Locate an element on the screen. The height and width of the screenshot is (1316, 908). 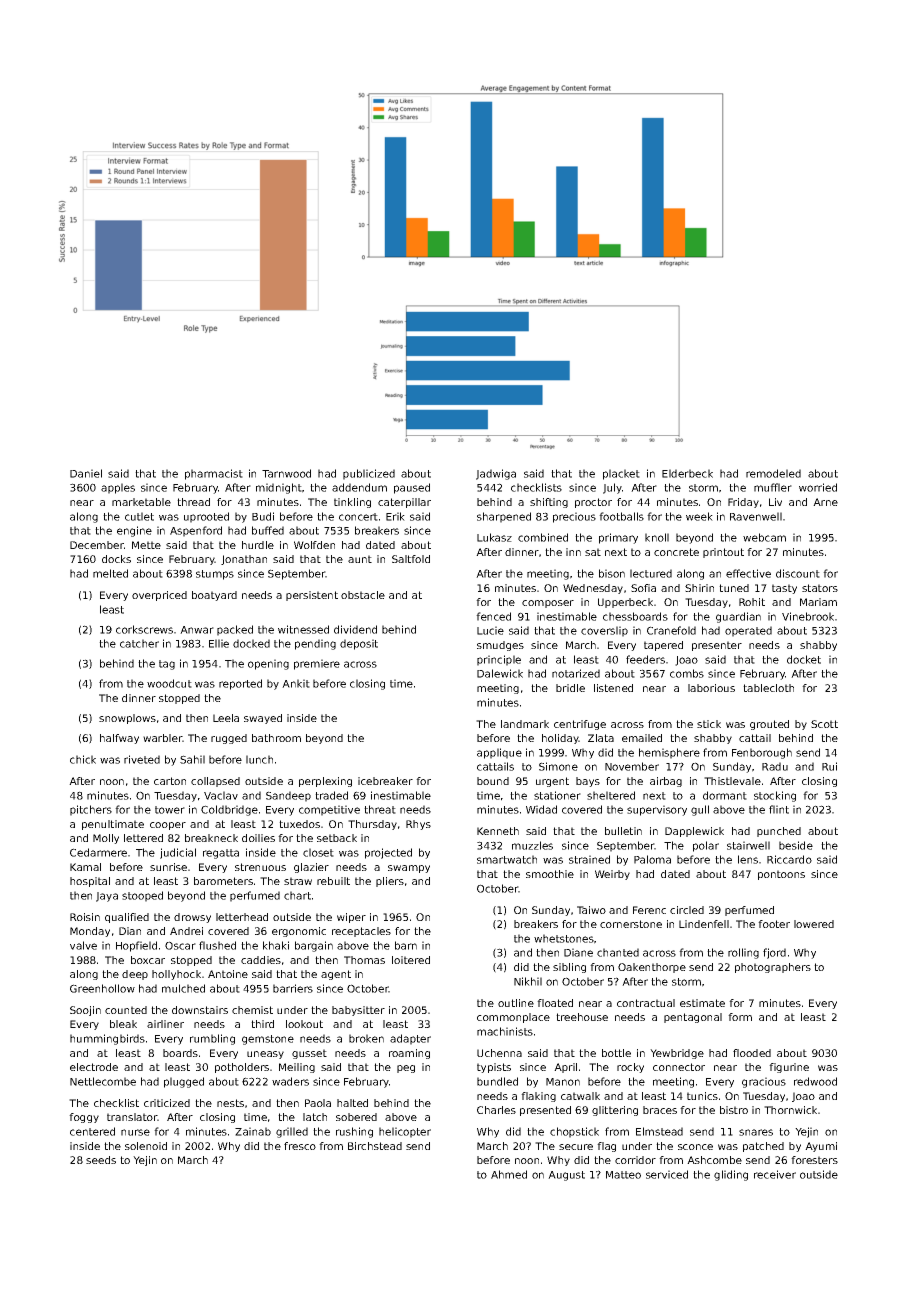
fresco is located at coordinates (300, 1146).
